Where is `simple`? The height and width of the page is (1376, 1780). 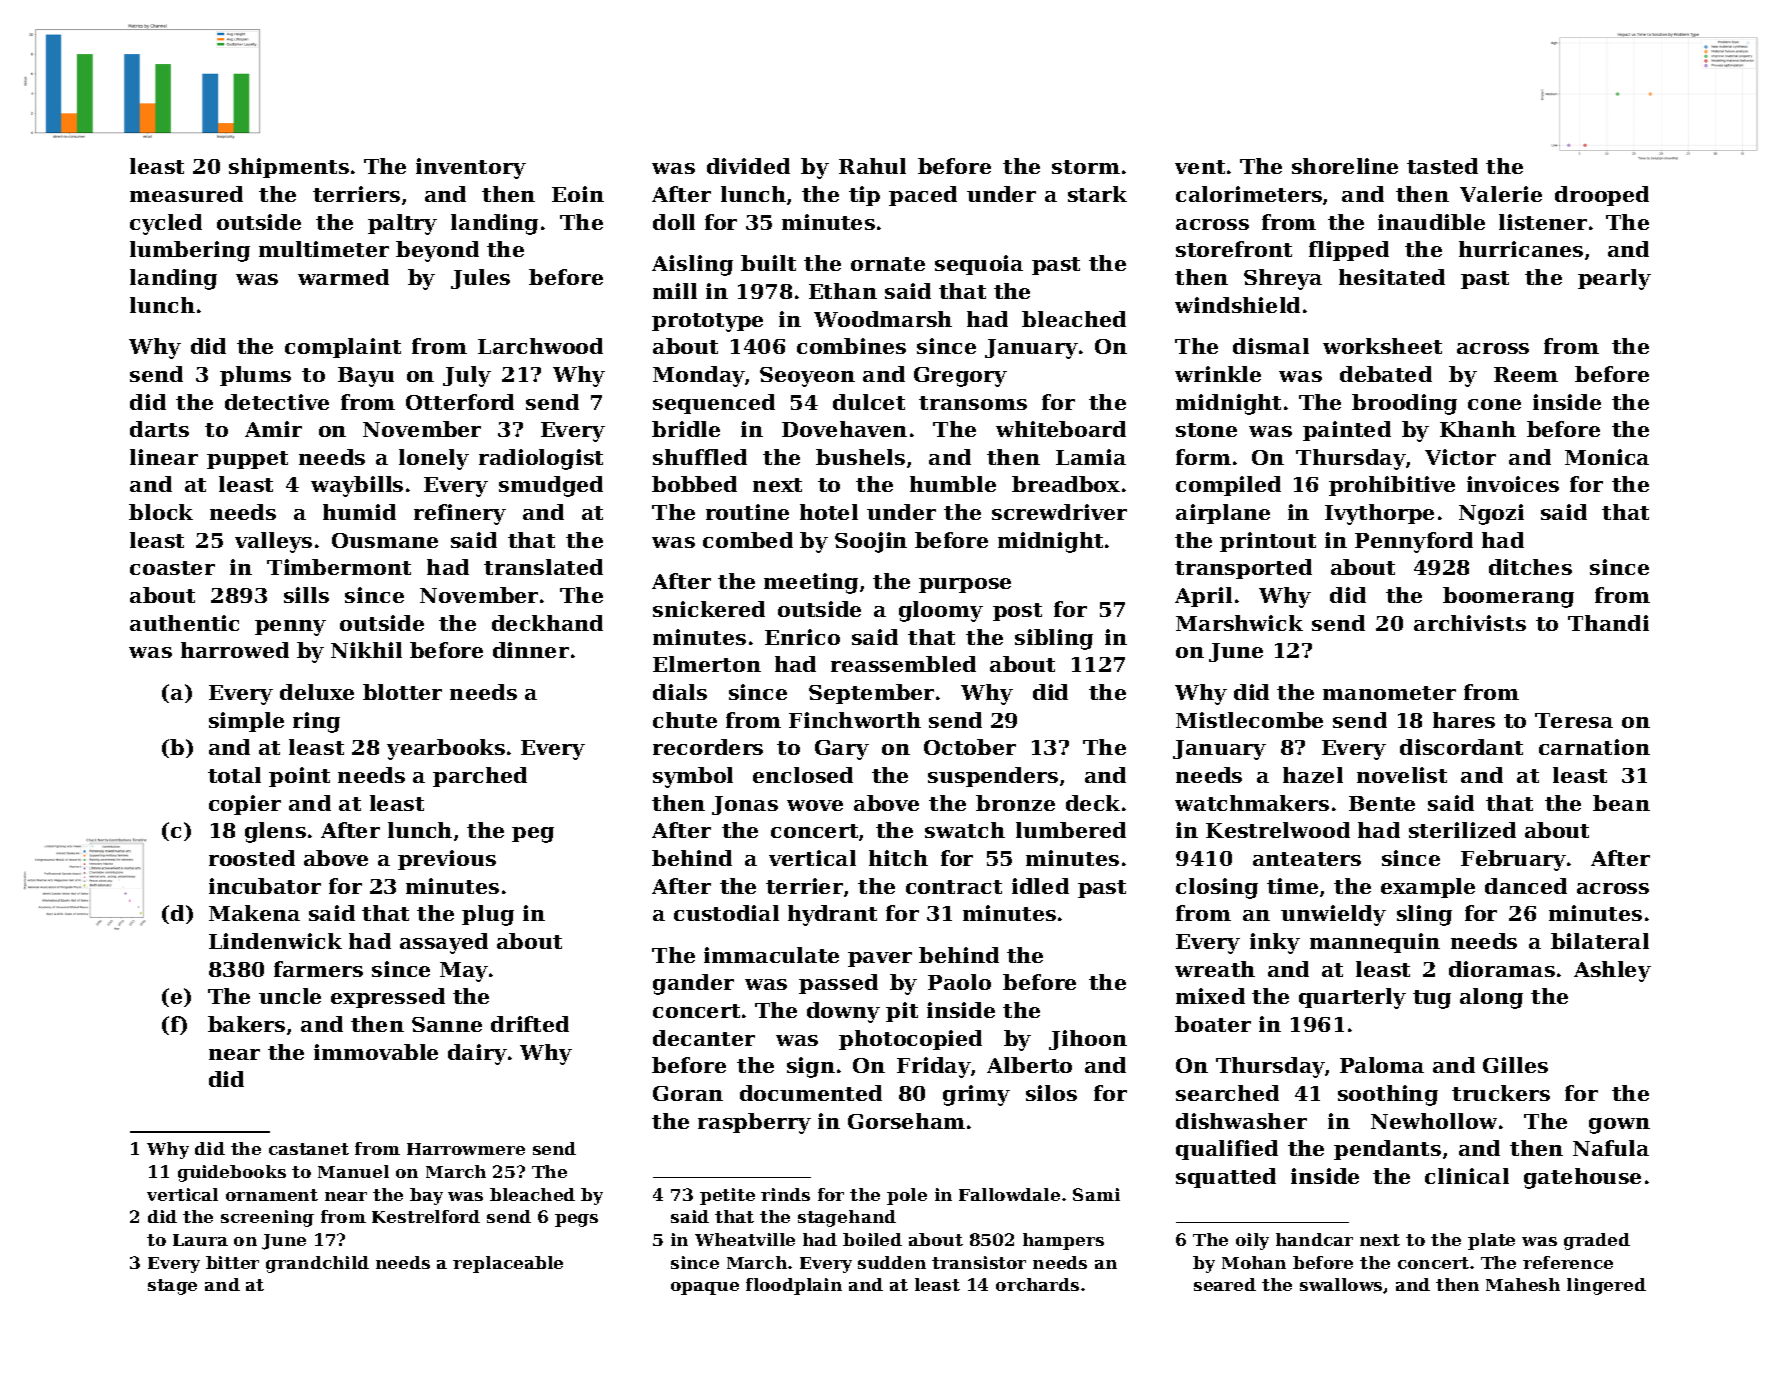
simple is located at coordinates (246, 722).
